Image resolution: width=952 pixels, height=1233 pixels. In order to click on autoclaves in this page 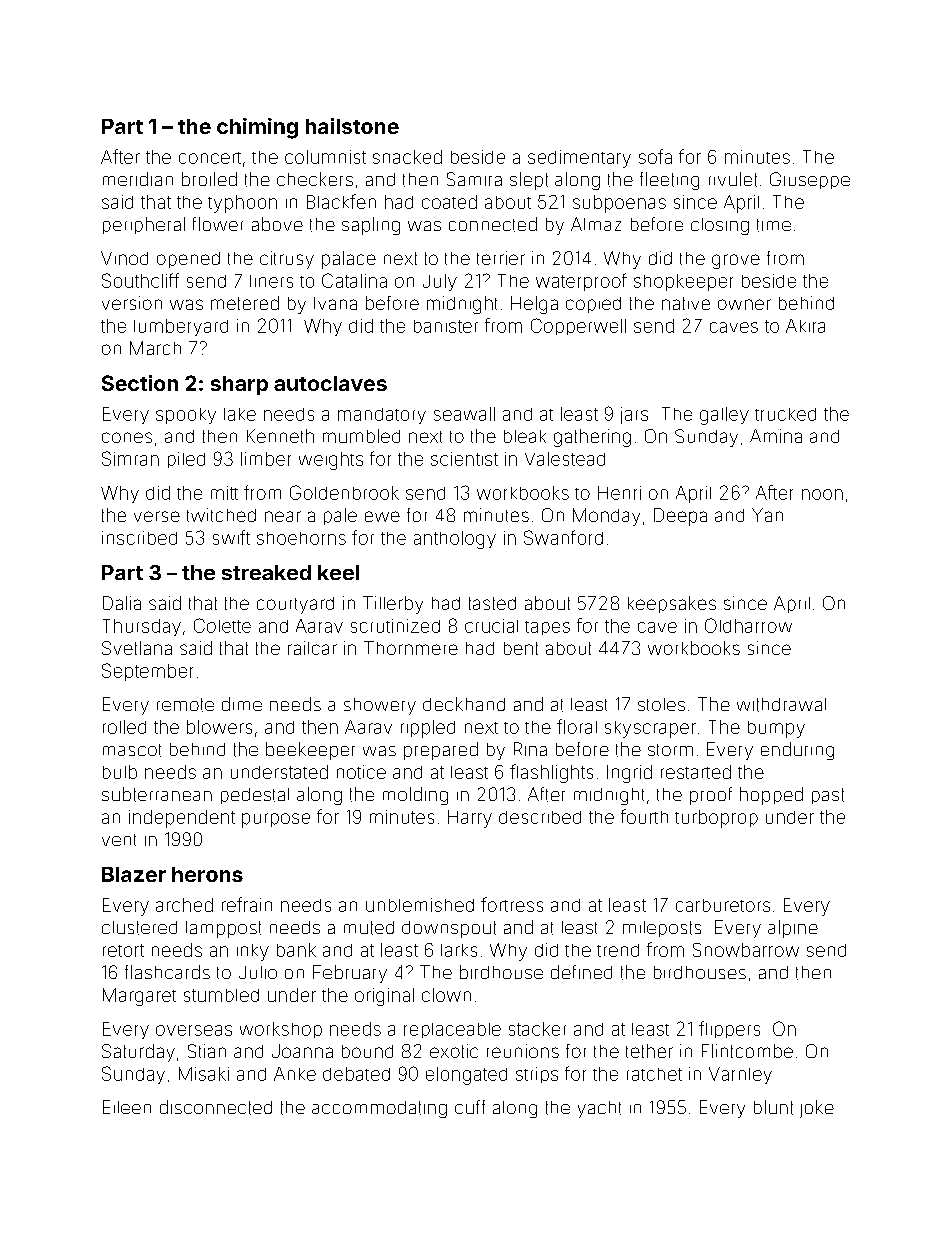, I will do `click(330, 383)`.
